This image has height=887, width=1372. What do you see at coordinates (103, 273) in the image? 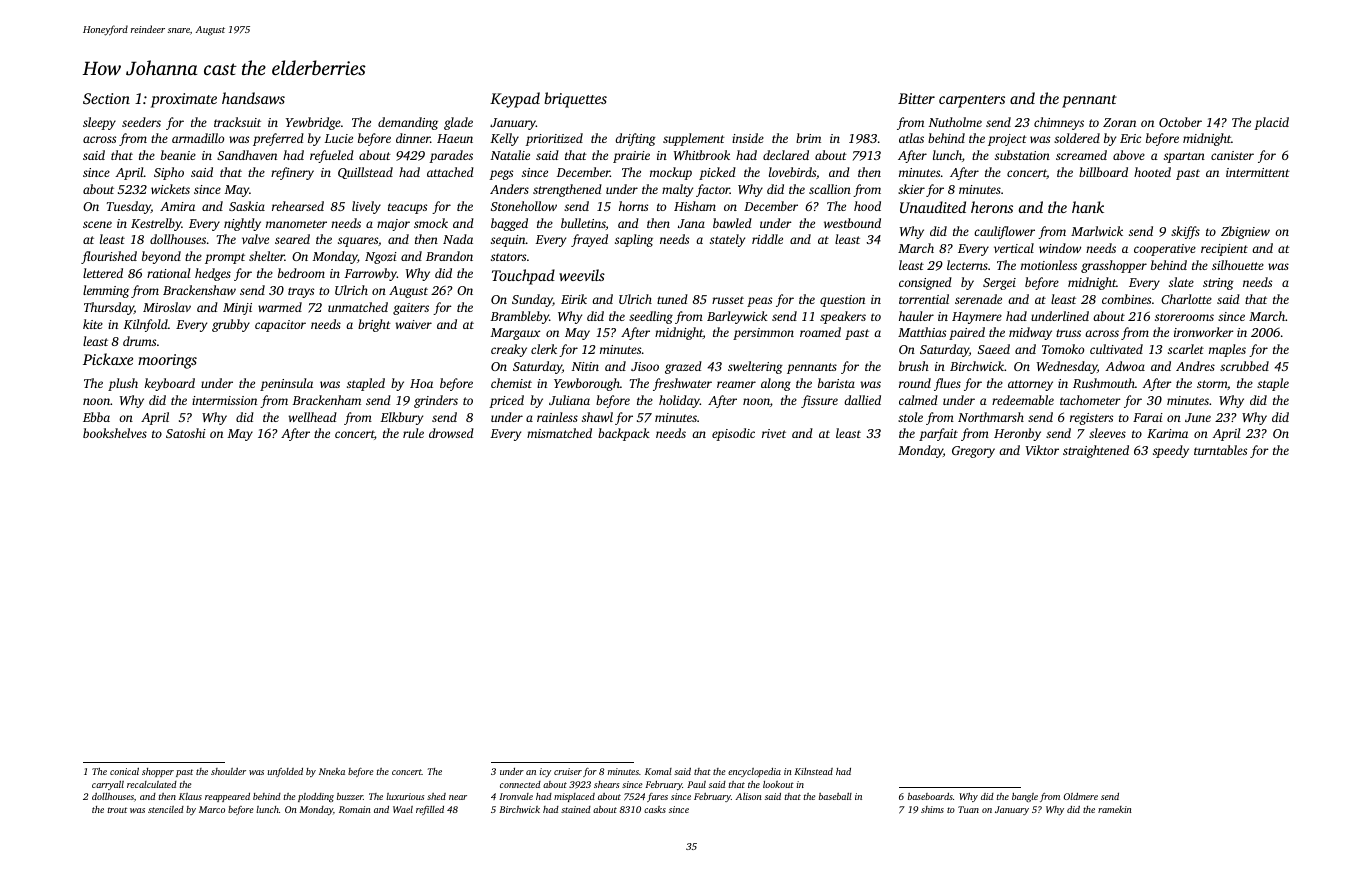
I see `lettered` at bounding box center [103, 273].
